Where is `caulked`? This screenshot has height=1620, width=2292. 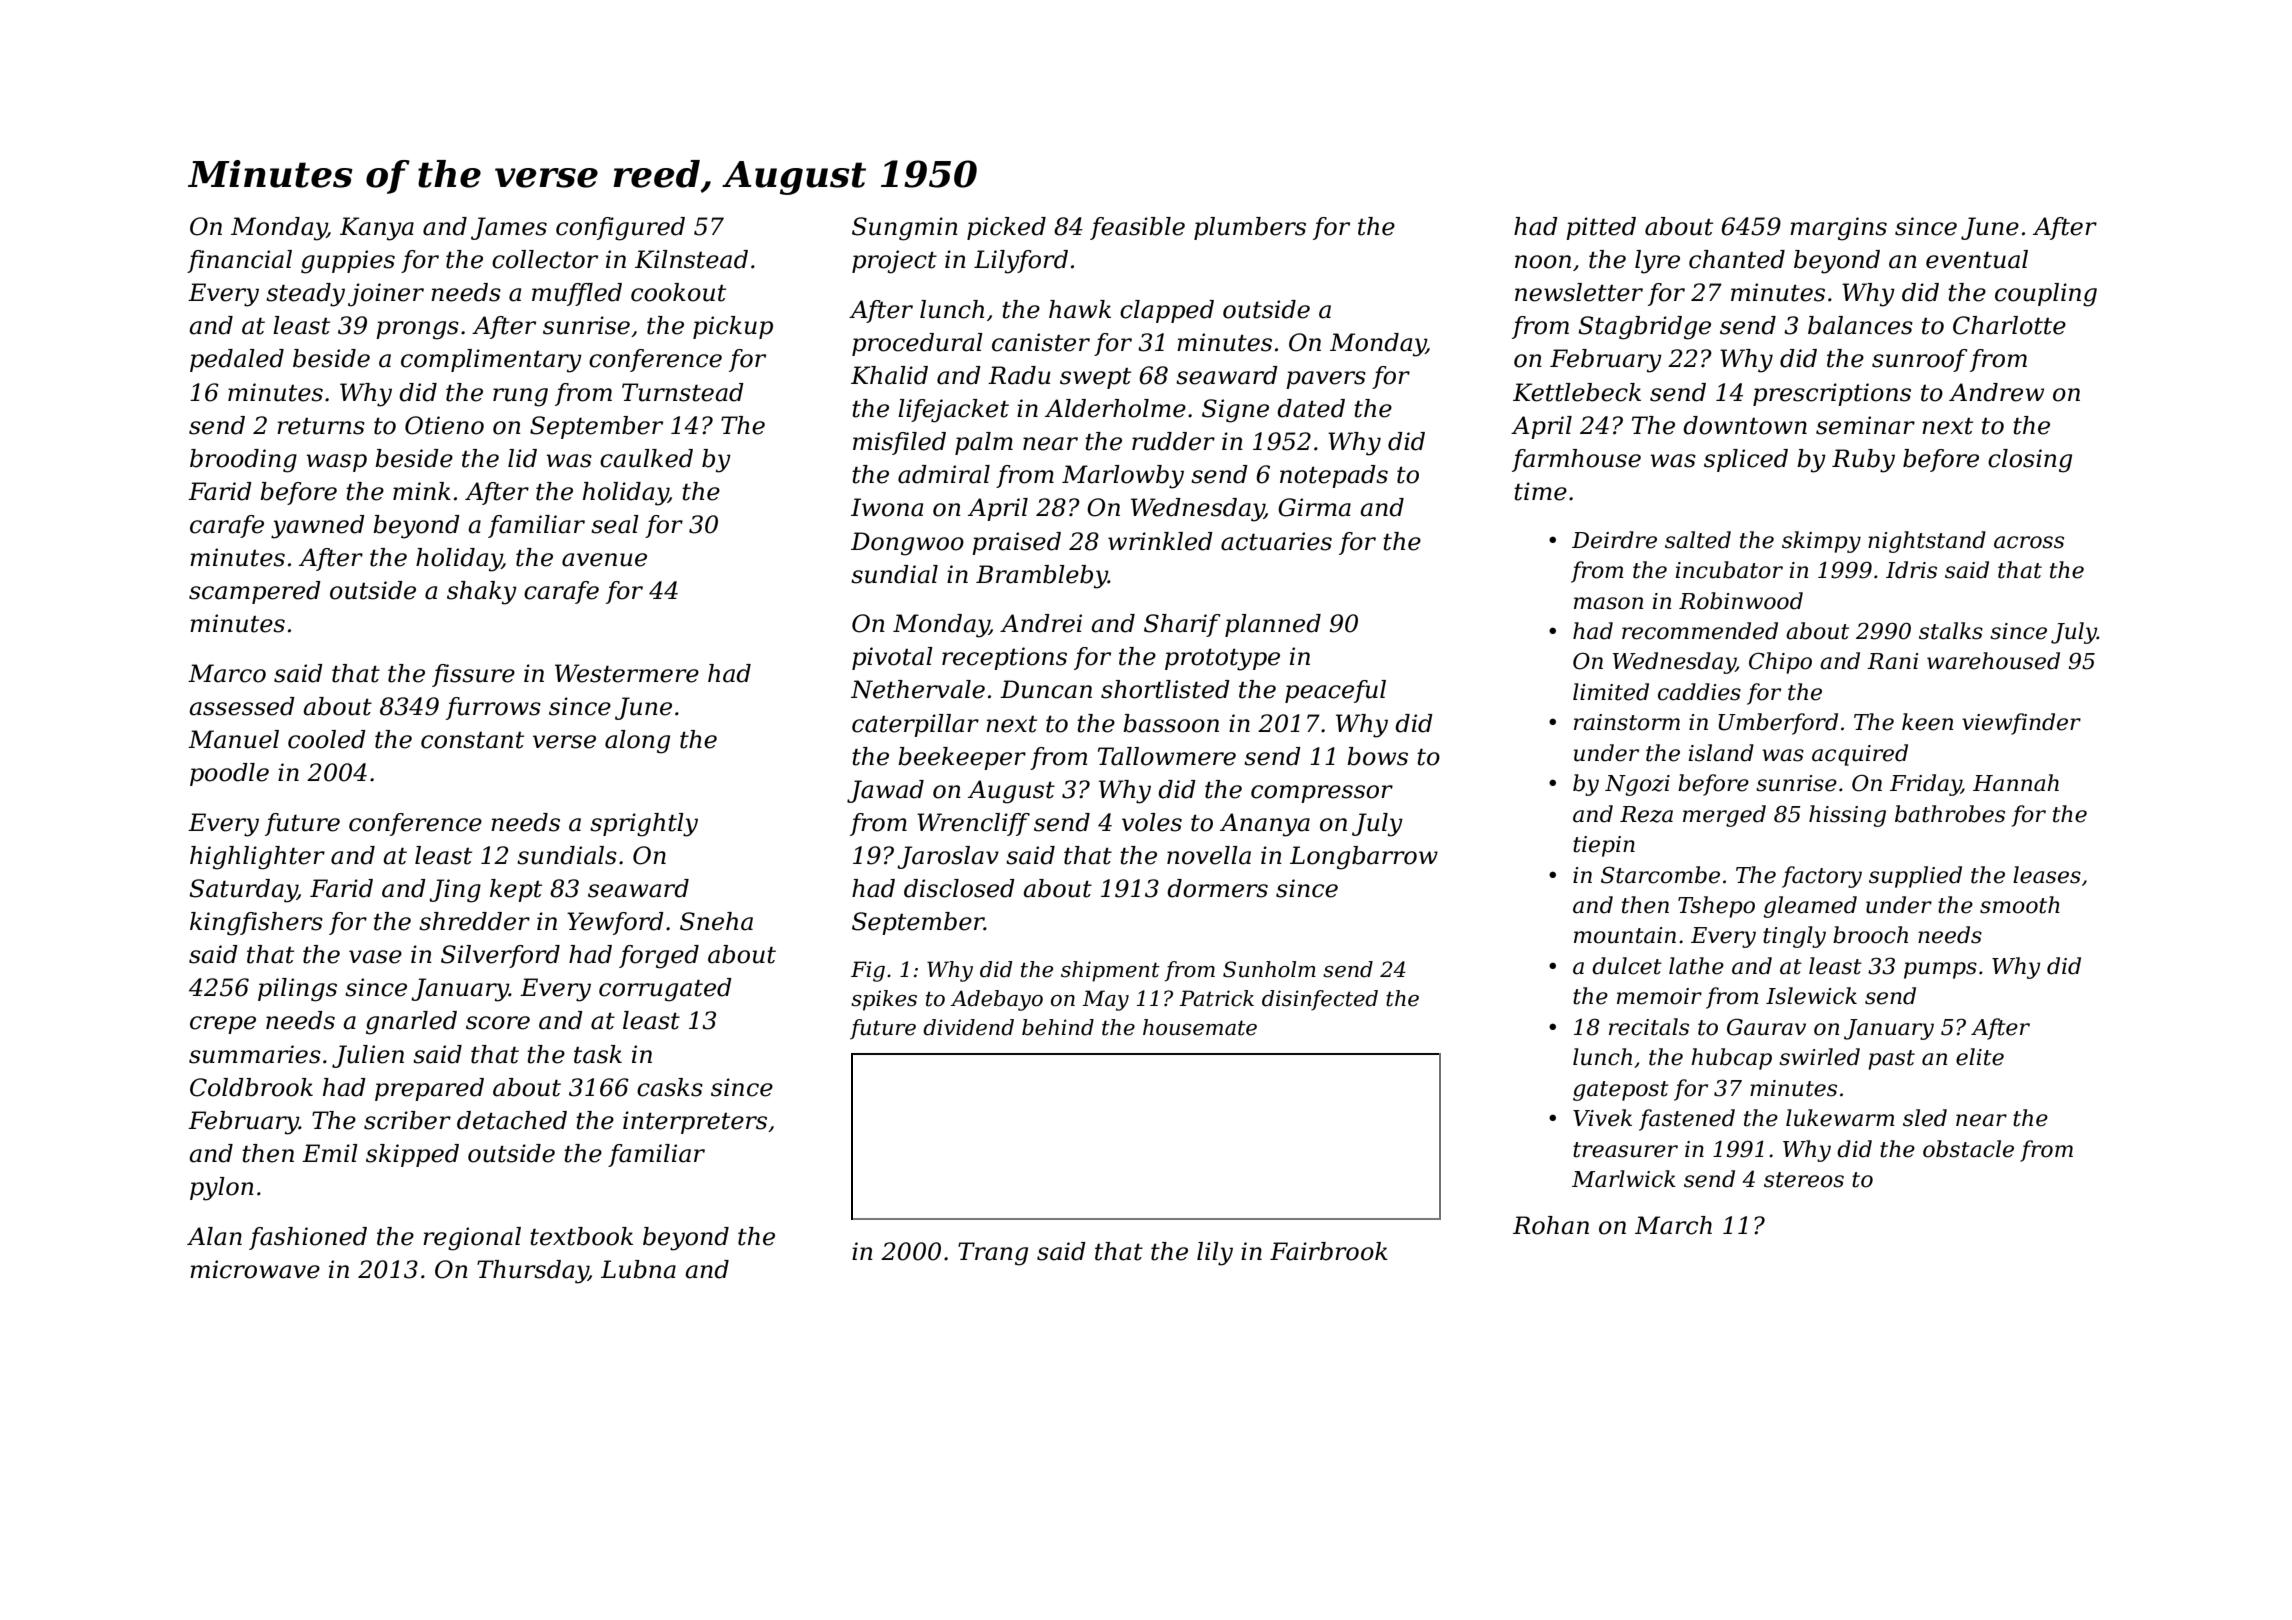 caulked is located at coordinates (646, 458).
